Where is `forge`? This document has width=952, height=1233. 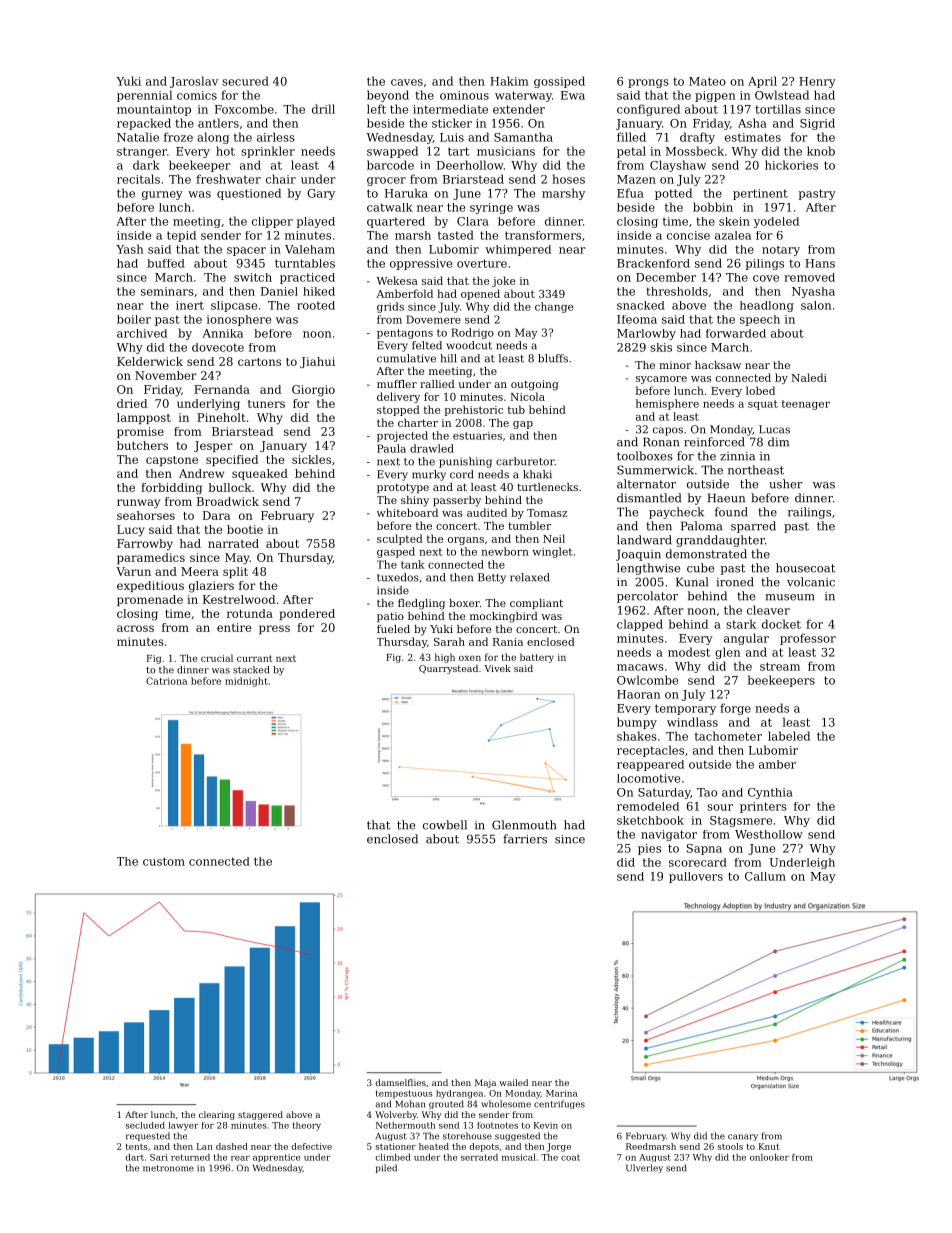 forge is located at coordinates (735, 709).
